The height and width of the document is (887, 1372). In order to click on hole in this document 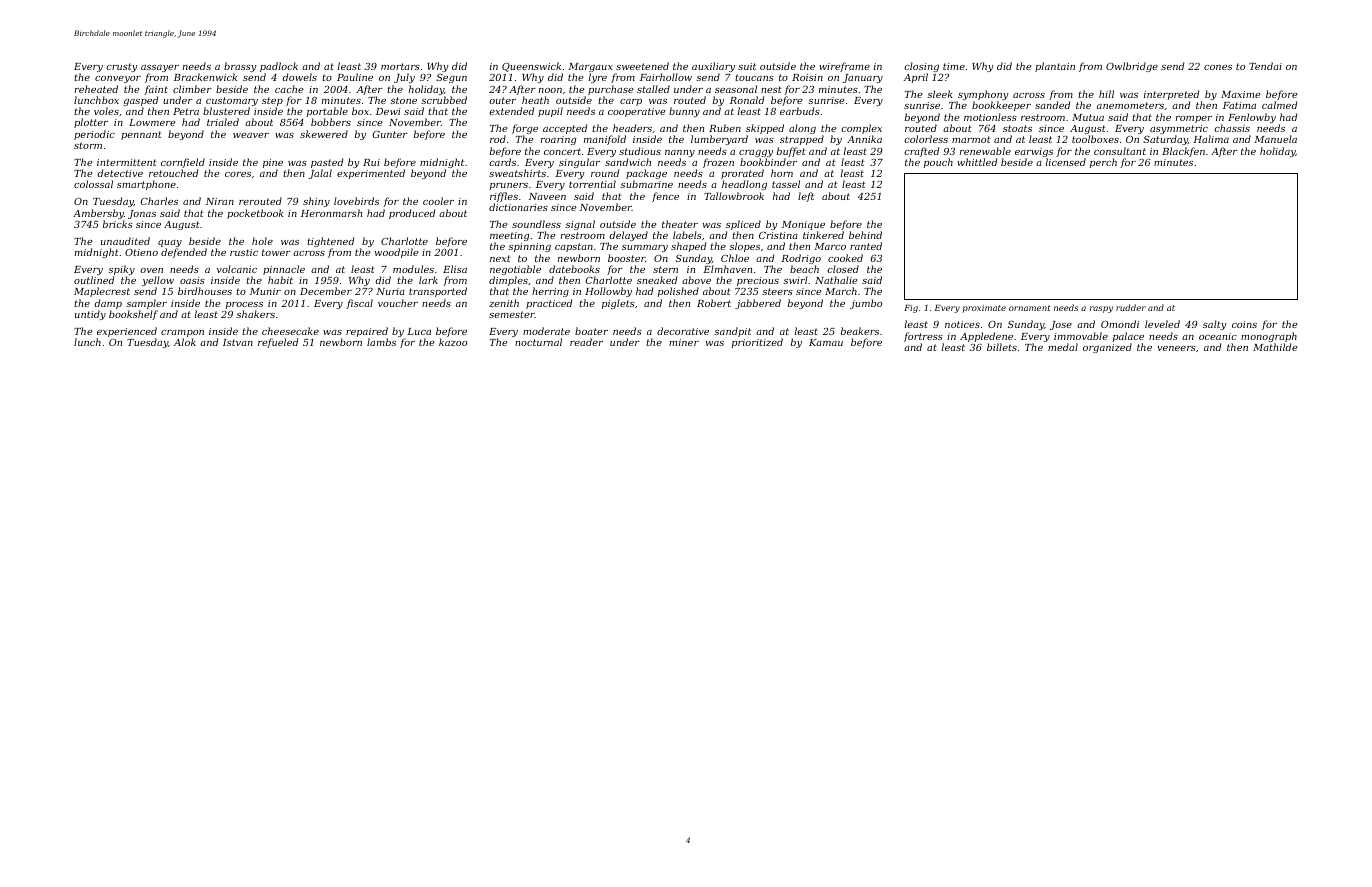, I will do `click(262, 241)`.
